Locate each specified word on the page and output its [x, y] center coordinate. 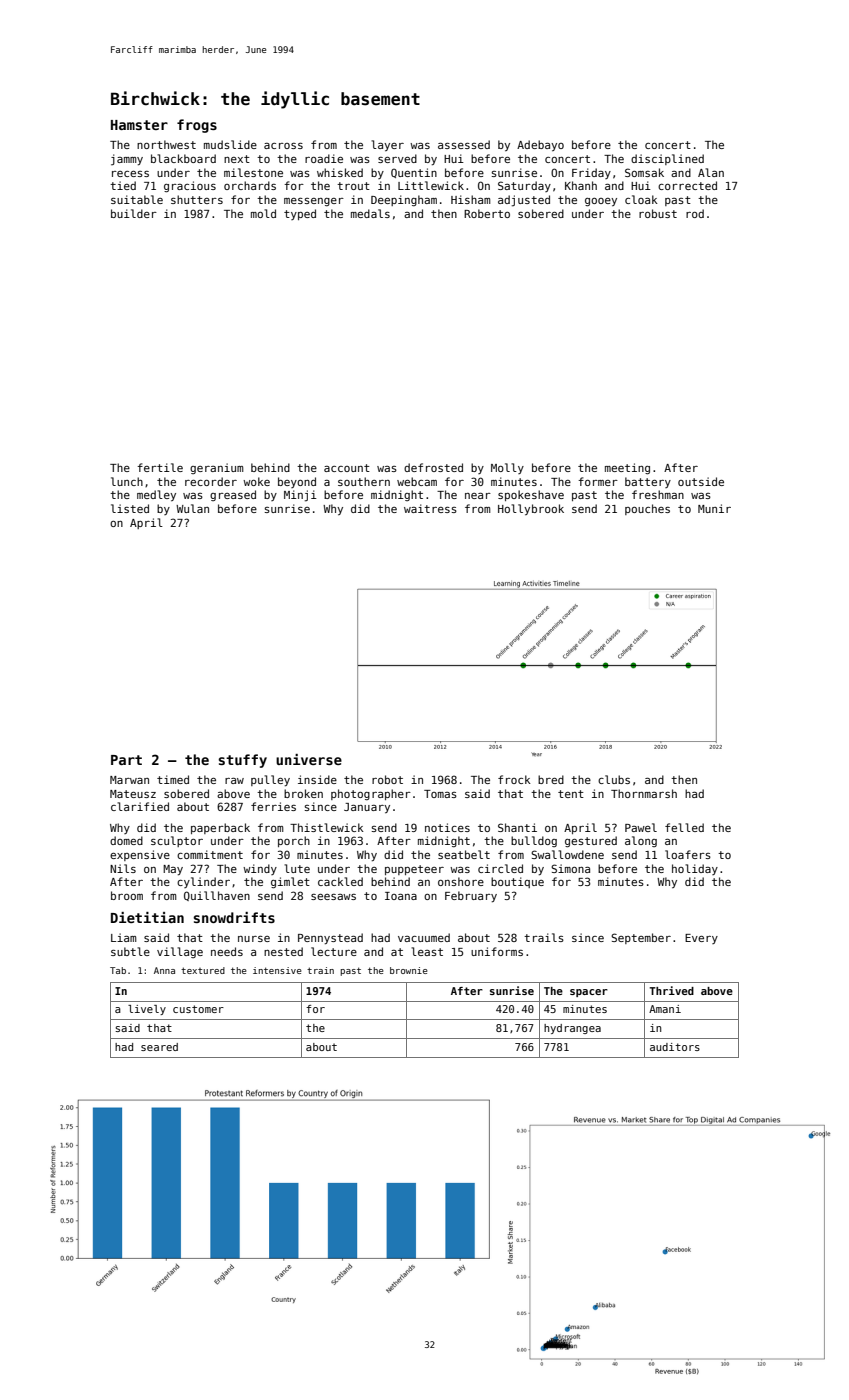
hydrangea [572, 1029]
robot [387, 779]
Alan [711, 172]
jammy [127, 159]
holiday [695, 869]
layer [387, 145]
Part [126, 760]
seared [159, 1047]
